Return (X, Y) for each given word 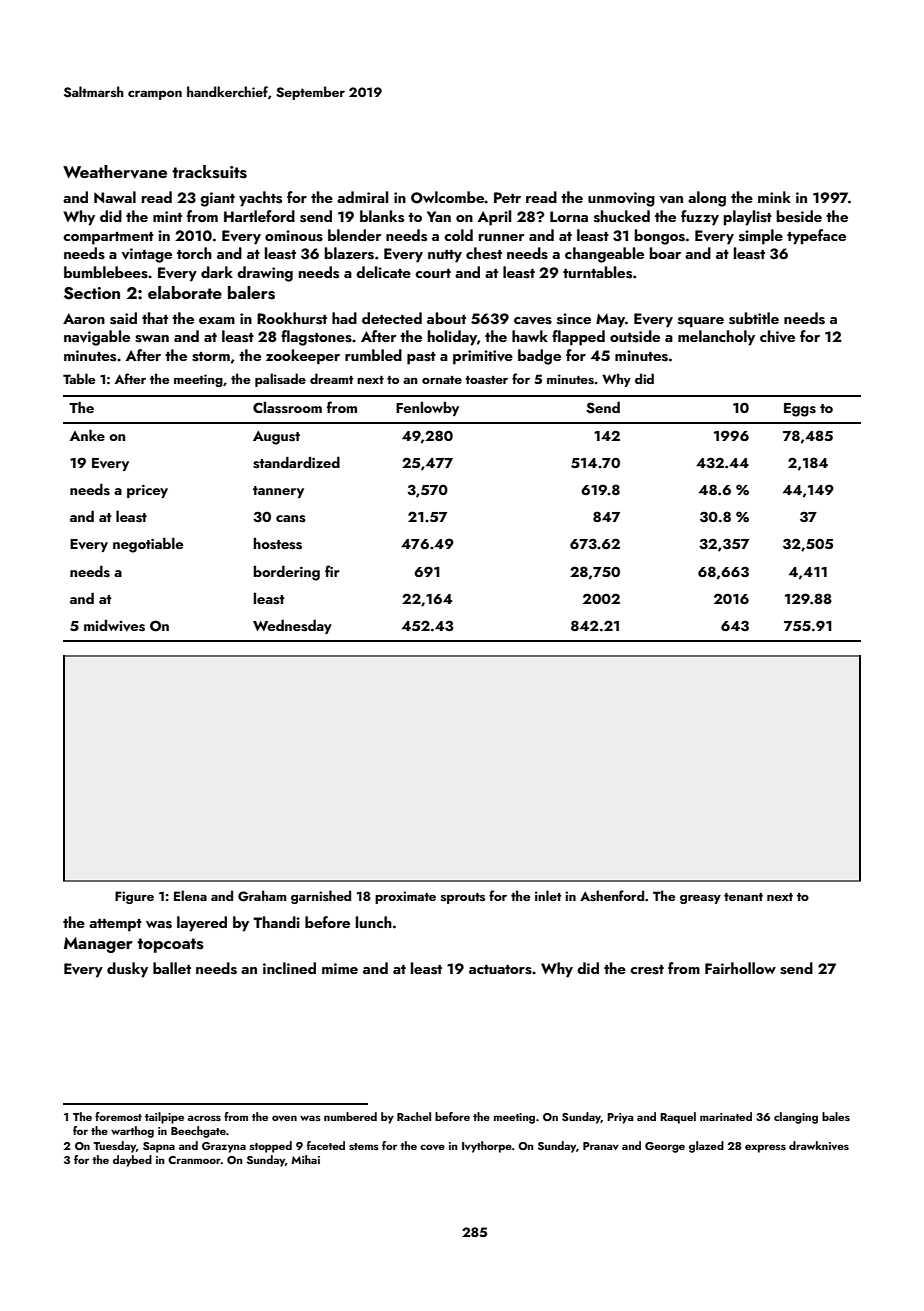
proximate (405, 897)
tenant (743, 897)
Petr (507, 197)
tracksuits (209, 172)
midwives (114, 625)
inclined (289, 968)
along (707, 199)
